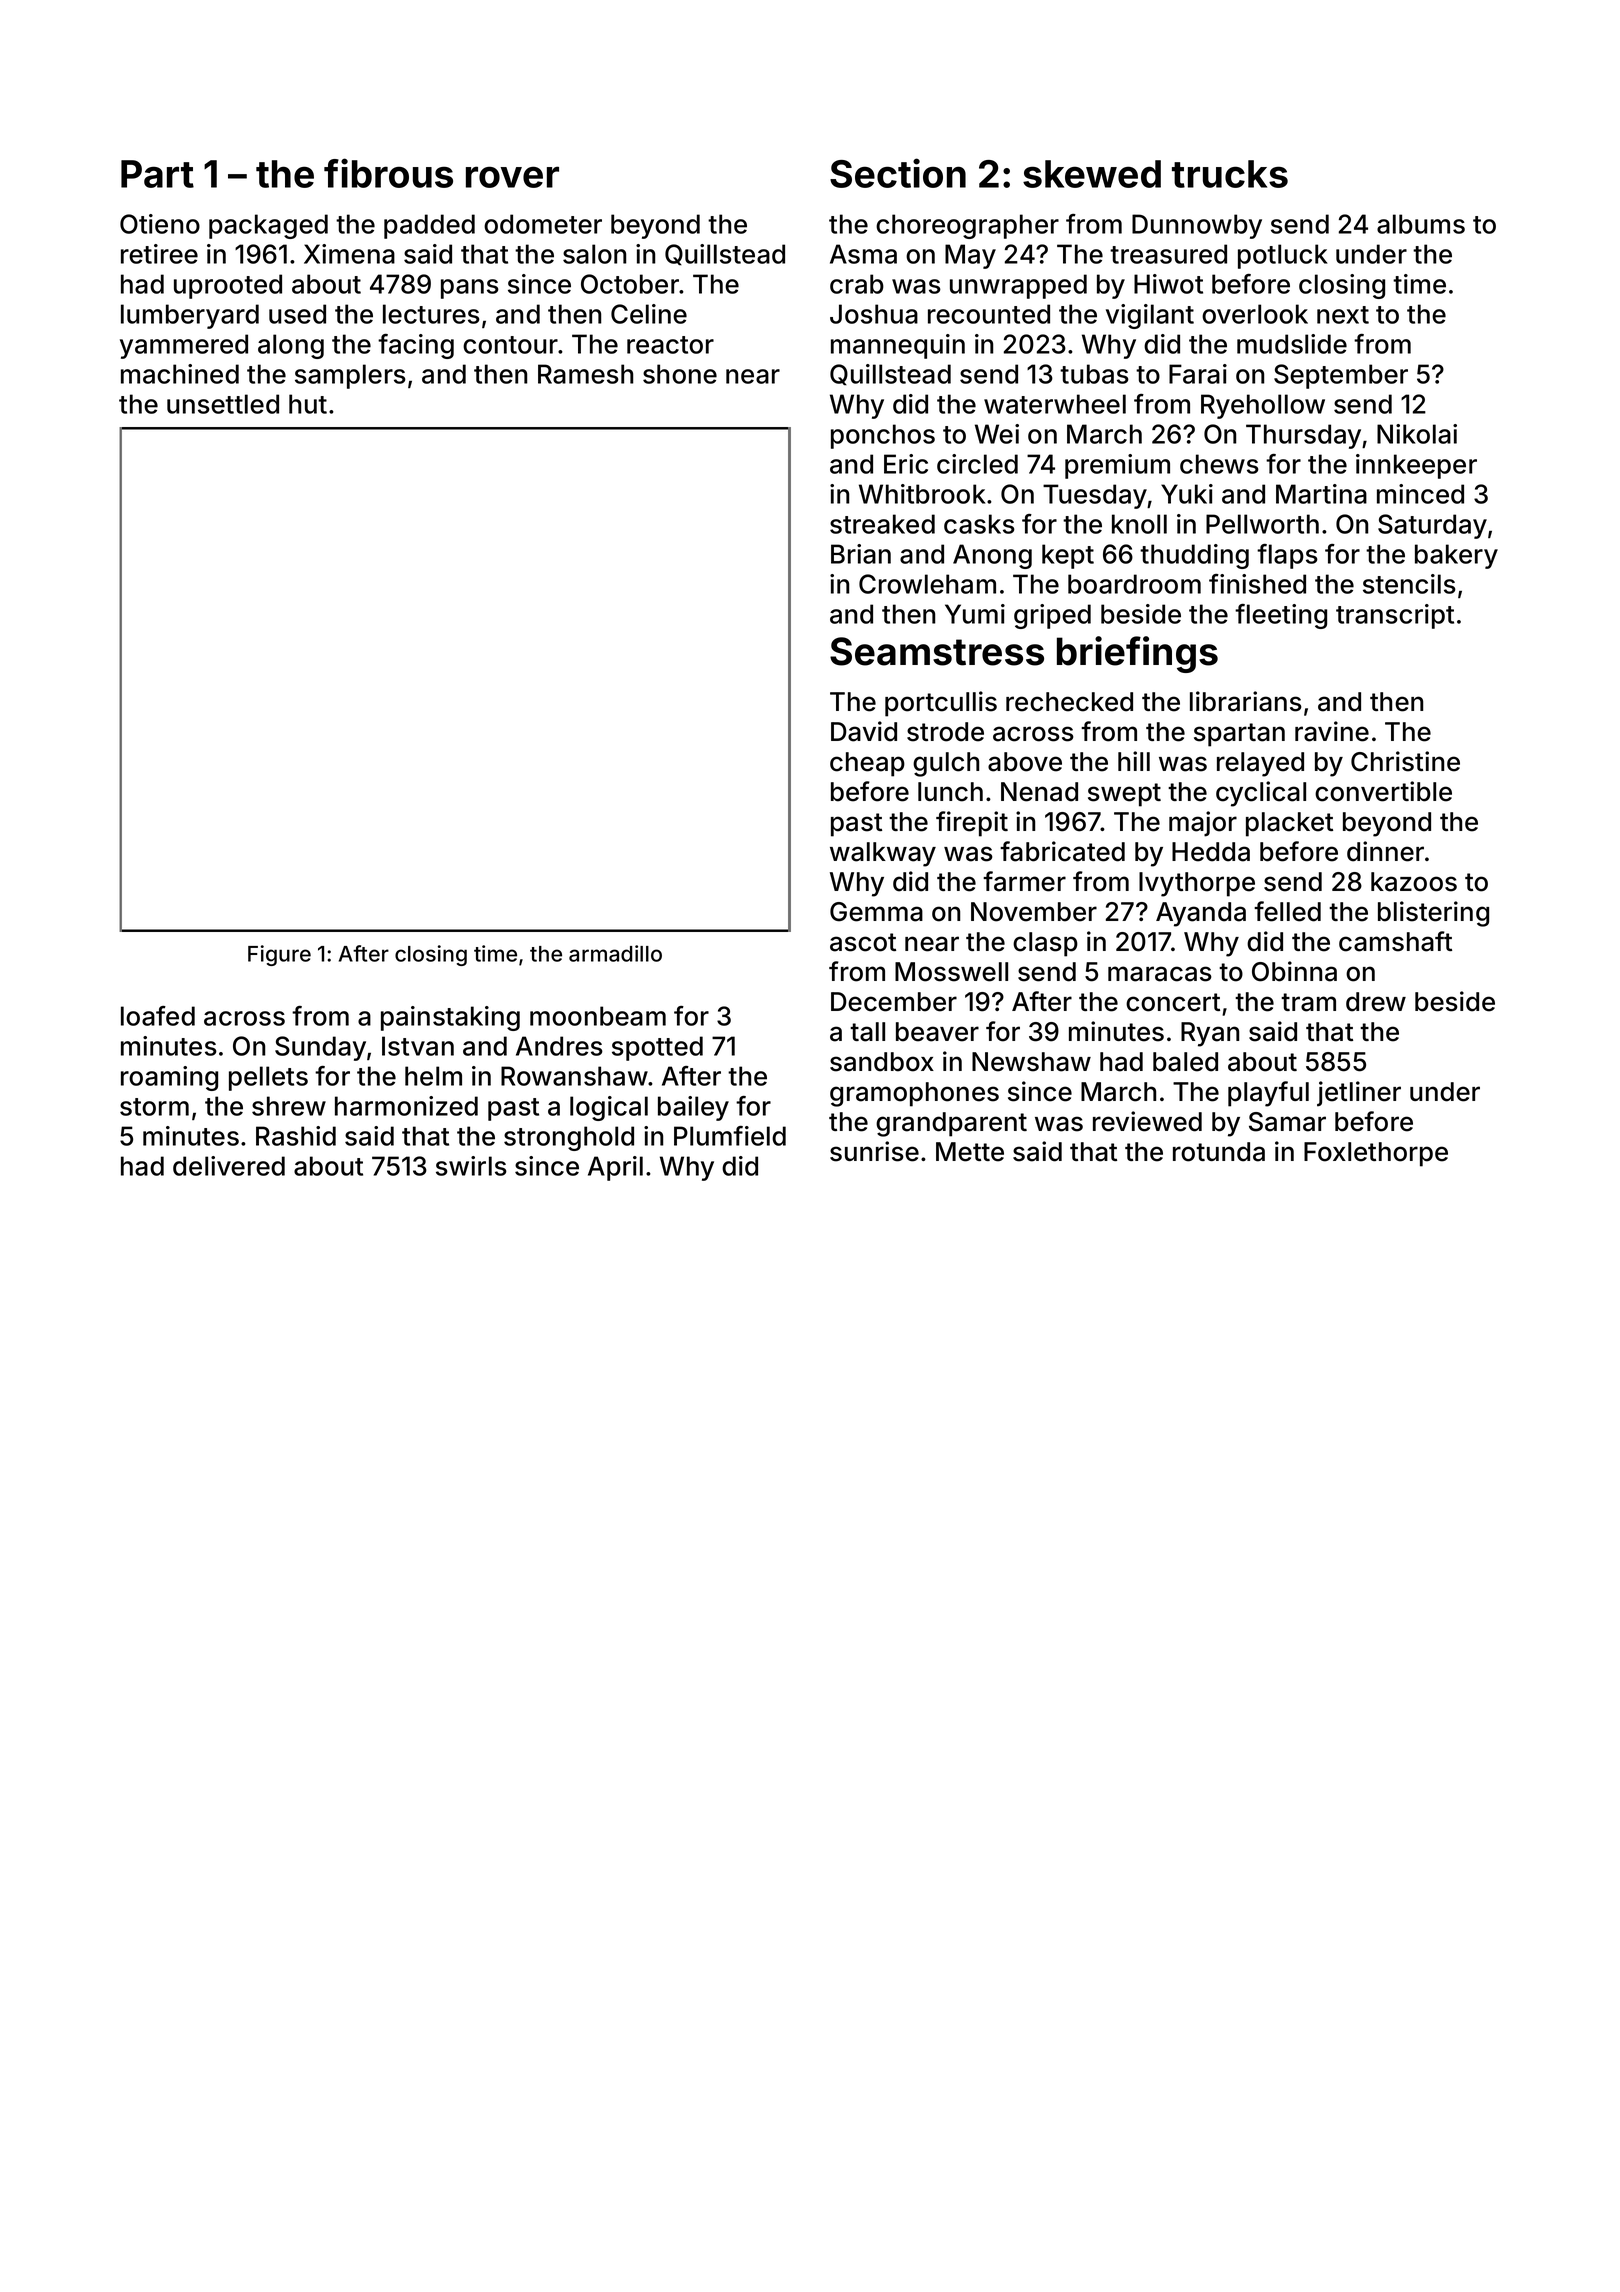 Image resolution: width=1620 pixels, height=2292 pixels. Describe the element at coordinates (1230, 174) in the document. I see `trucks` at that location.
